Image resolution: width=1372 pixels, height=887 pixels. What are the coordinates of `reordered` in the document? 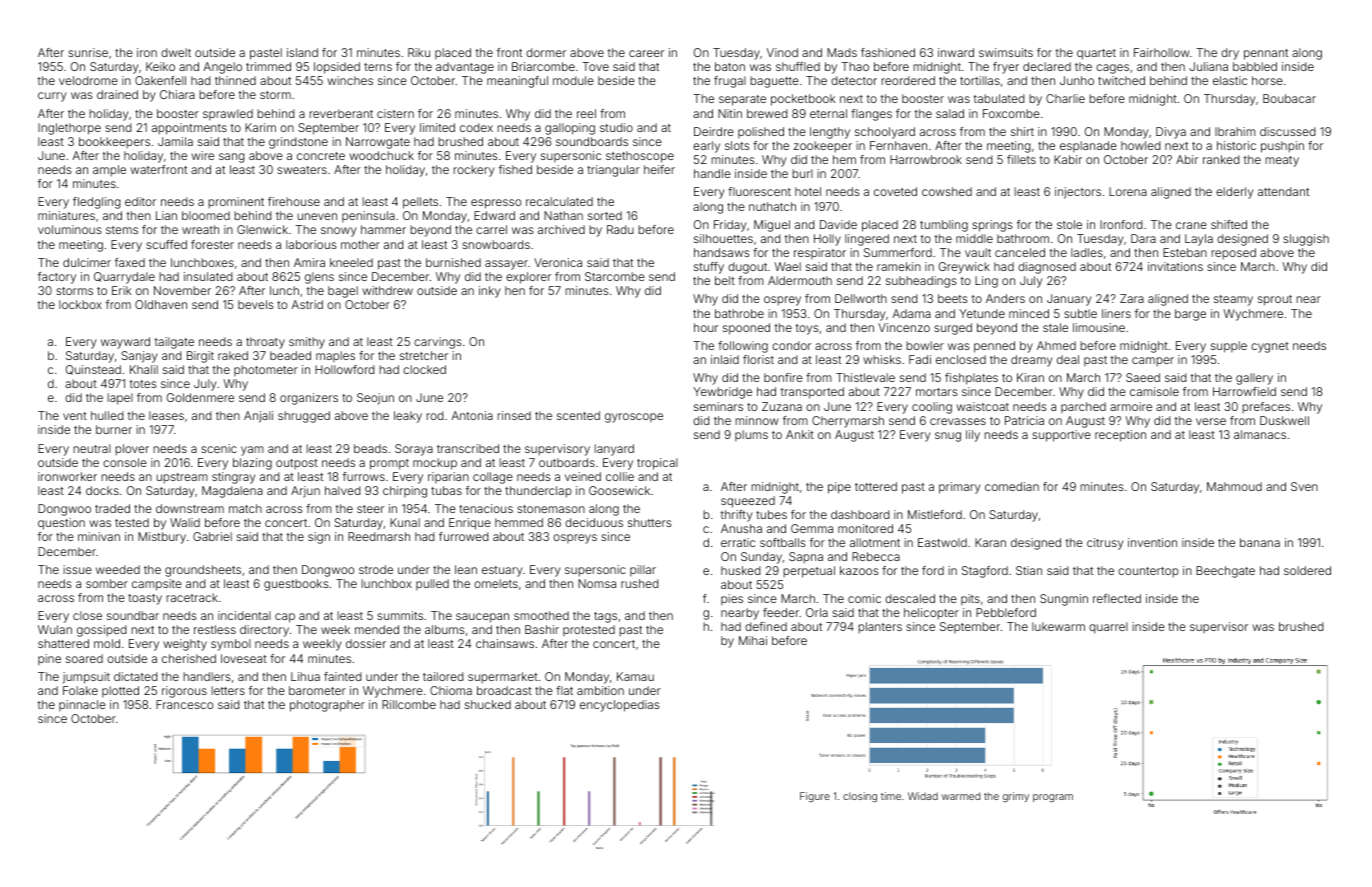 It's located at (908, 80).
